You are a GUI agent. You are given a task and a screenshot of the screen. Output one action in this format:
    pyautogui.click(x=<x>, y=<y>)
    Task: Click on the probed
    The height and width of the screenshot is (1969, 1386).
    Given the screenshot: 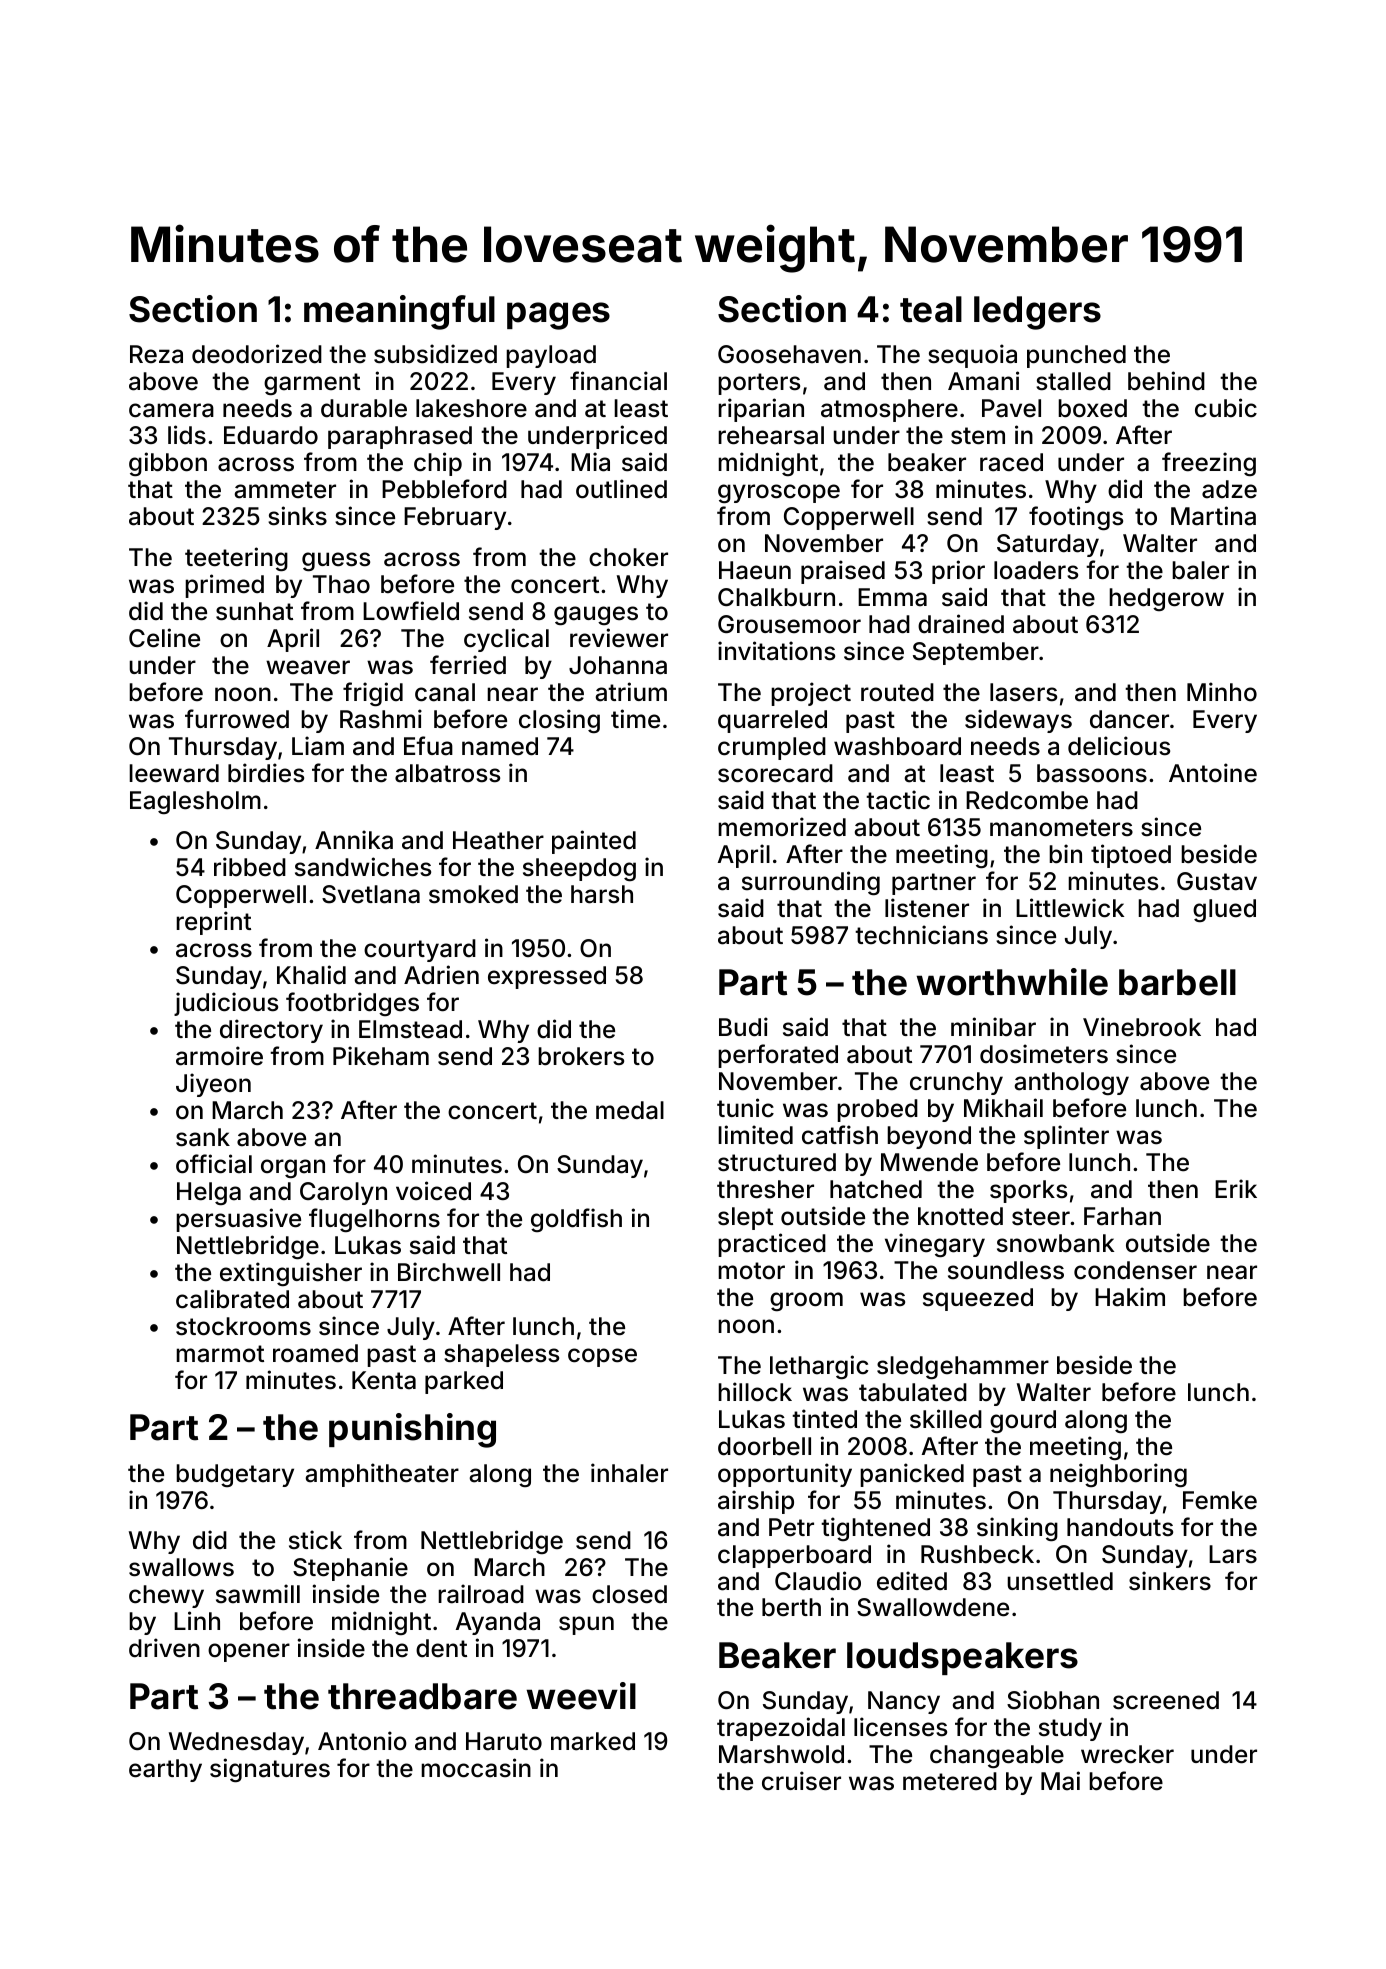 What is the action you would take?
    pyautogui.click(x=877, y=1110)
